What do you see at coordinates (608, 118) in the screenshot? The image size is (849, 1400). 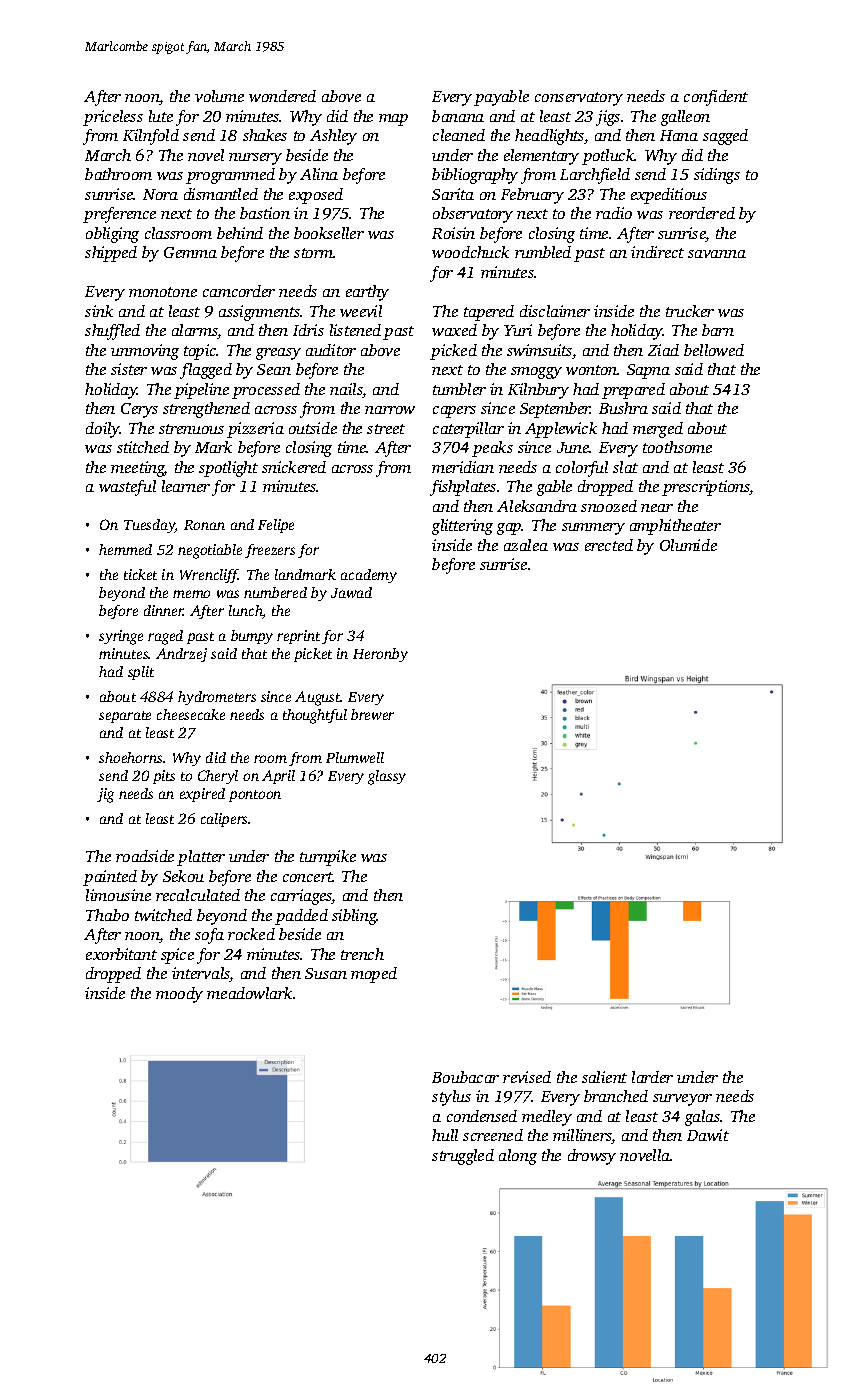 I see `jigs` at bounding box center [608, 118].
